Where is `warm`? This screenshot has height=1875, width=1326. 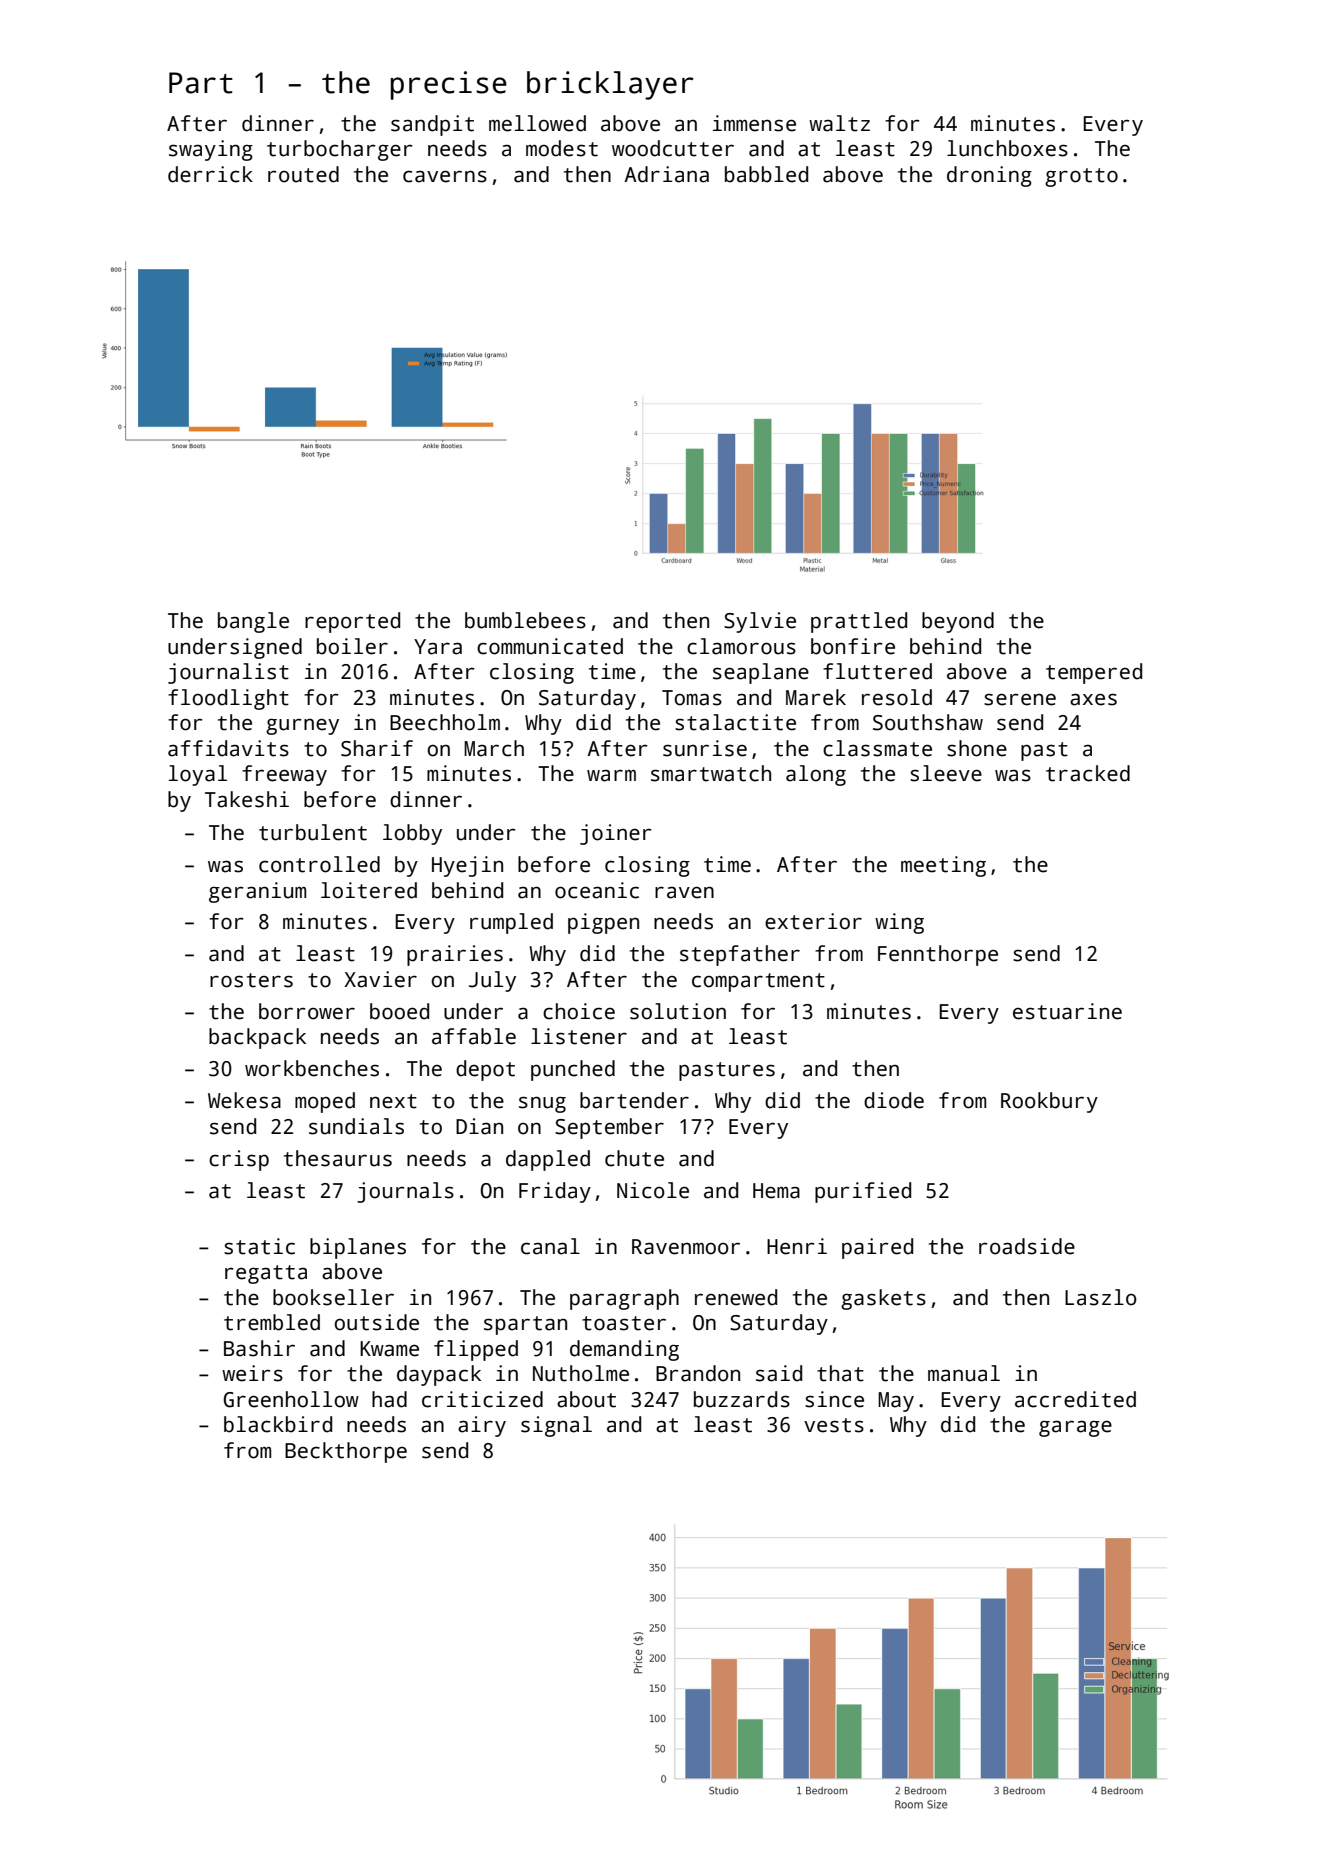
warm is located at coordinates (611, 775).
